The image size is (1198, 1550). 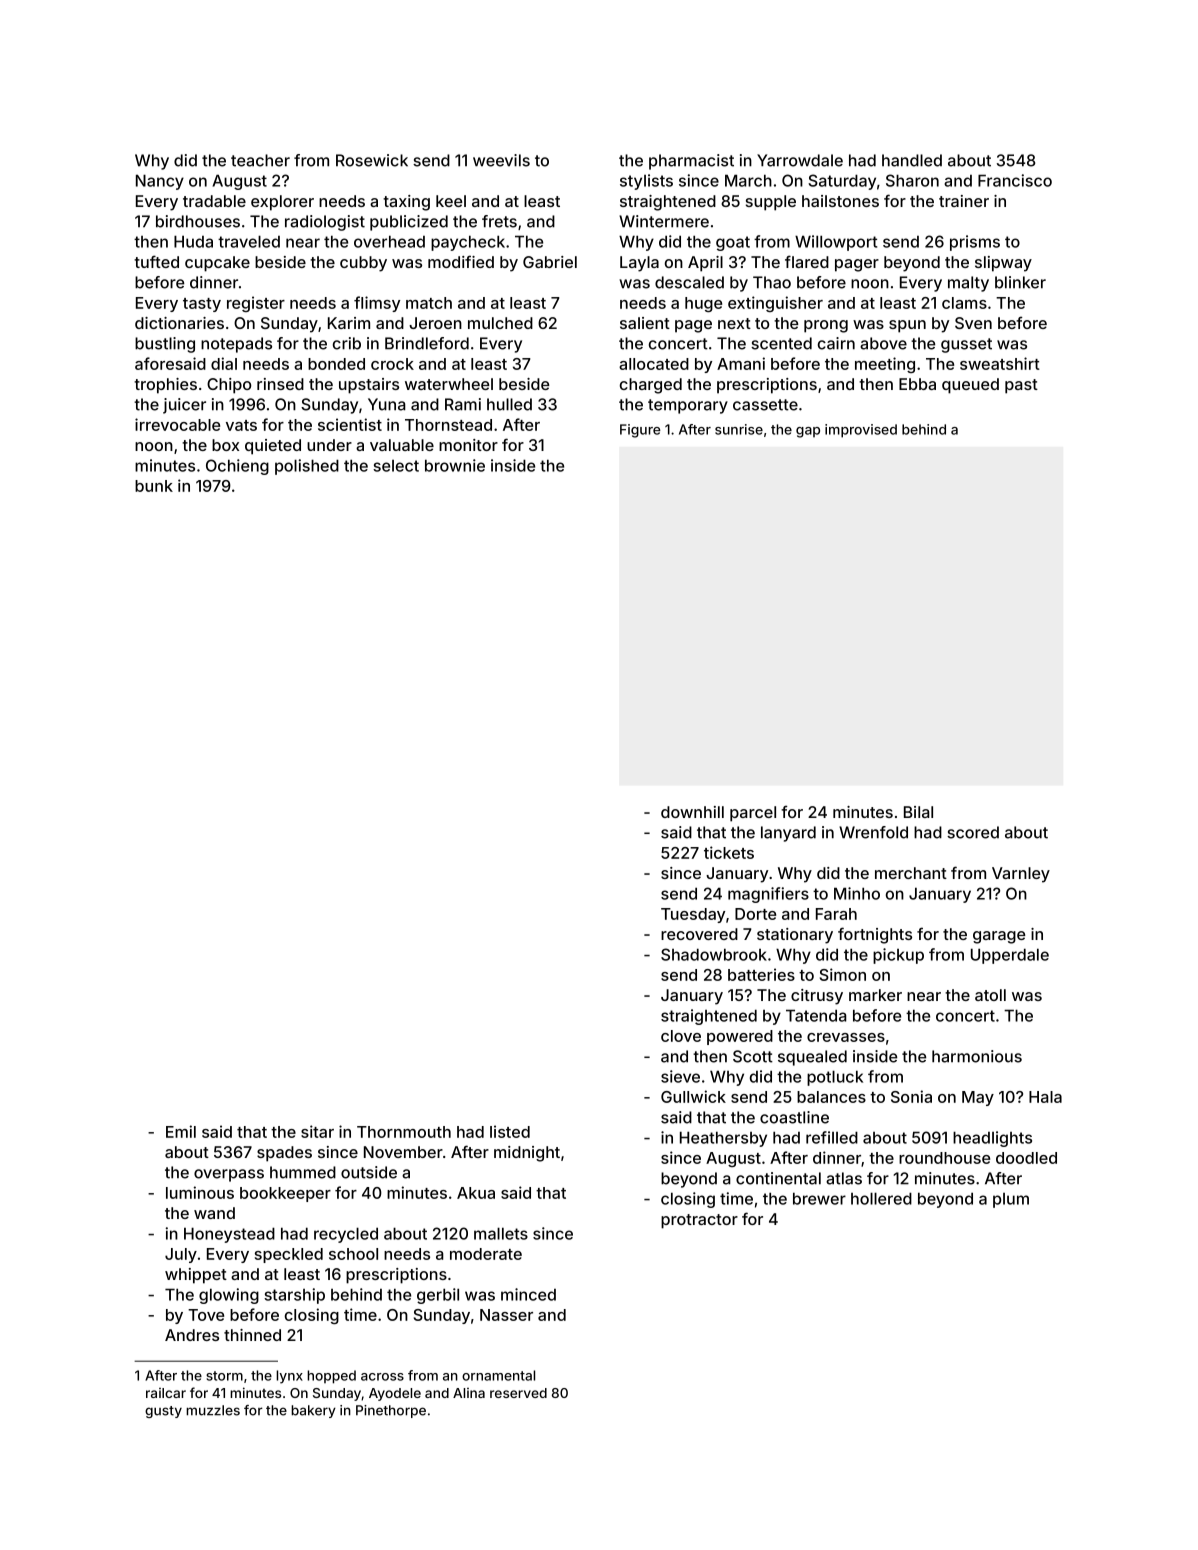 I want to click on roundhouse, so click(x=944, y=1158).
